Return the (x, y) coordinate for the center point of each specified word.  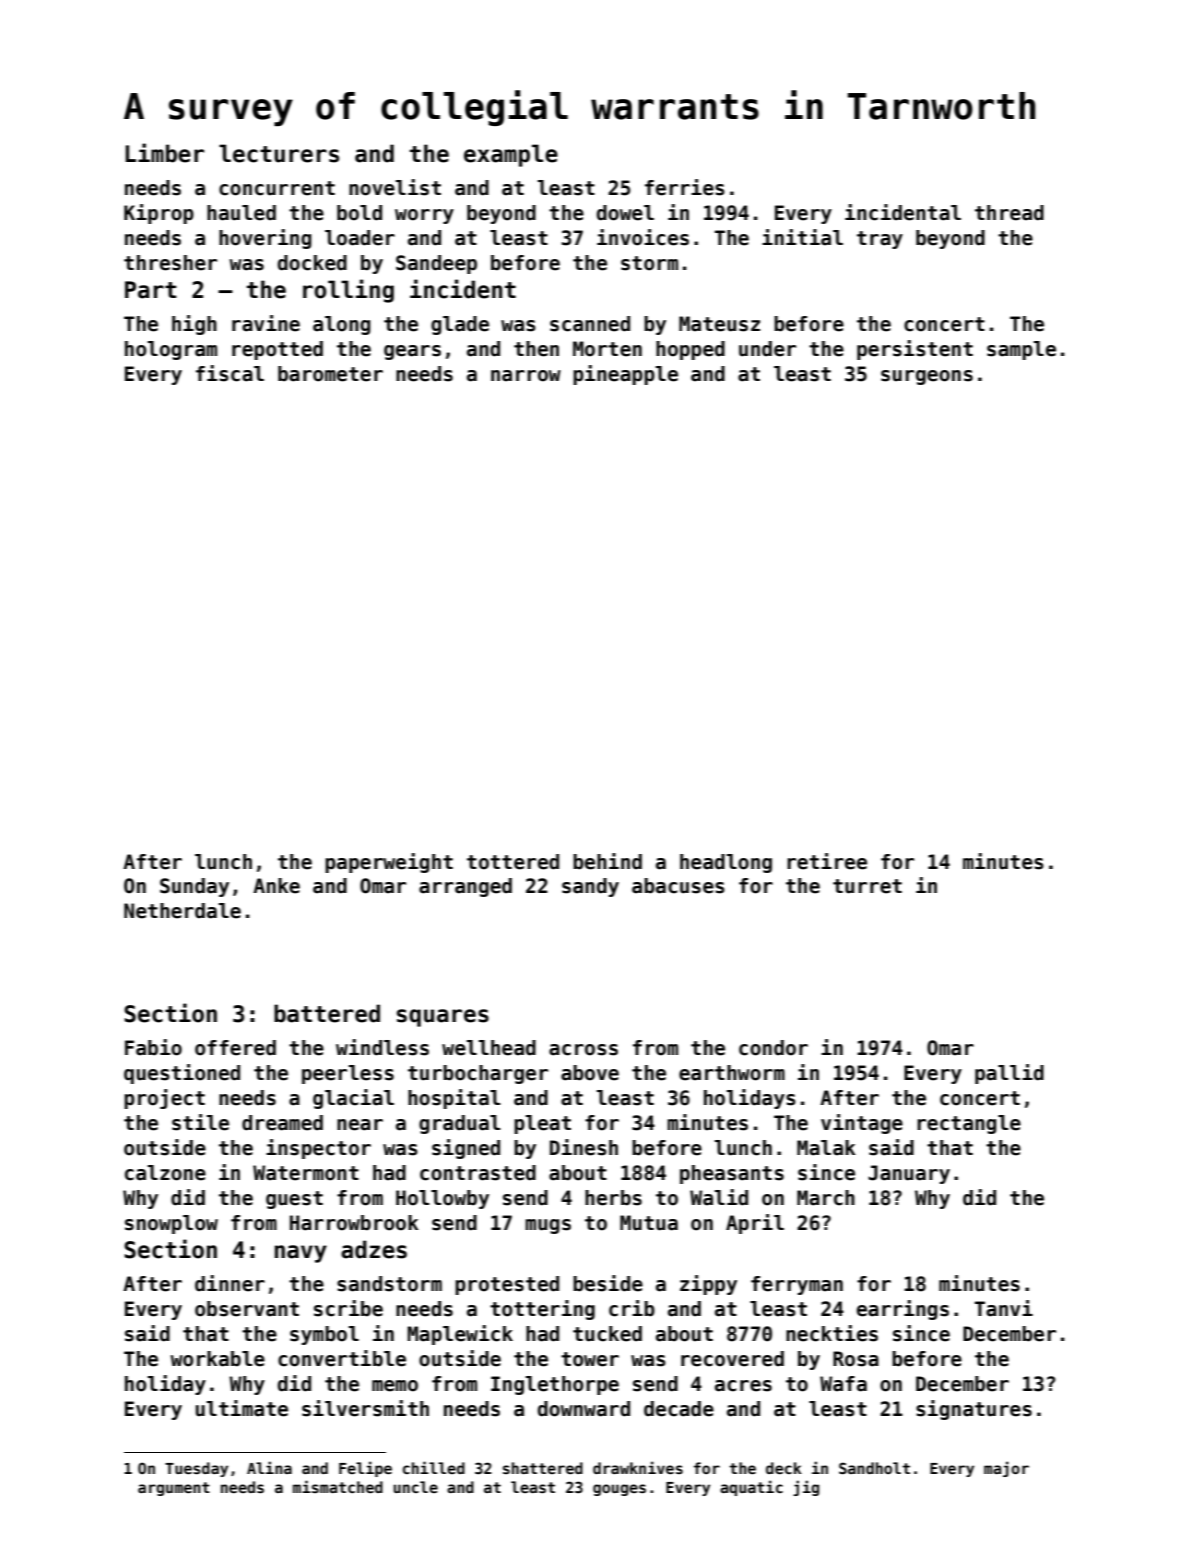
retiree (827, 861)
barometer (330, 374)
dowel (625, 213)
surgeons (927, 377)
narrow (526, 376)
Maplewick (460, 1335)
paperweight (389, 863)
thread (1009, 213)
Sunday (194, 887)
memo (395, 1386)
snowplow (171, 1224)
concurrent (277, 188)
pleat (542, 1124)
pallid (1009, 1074)
